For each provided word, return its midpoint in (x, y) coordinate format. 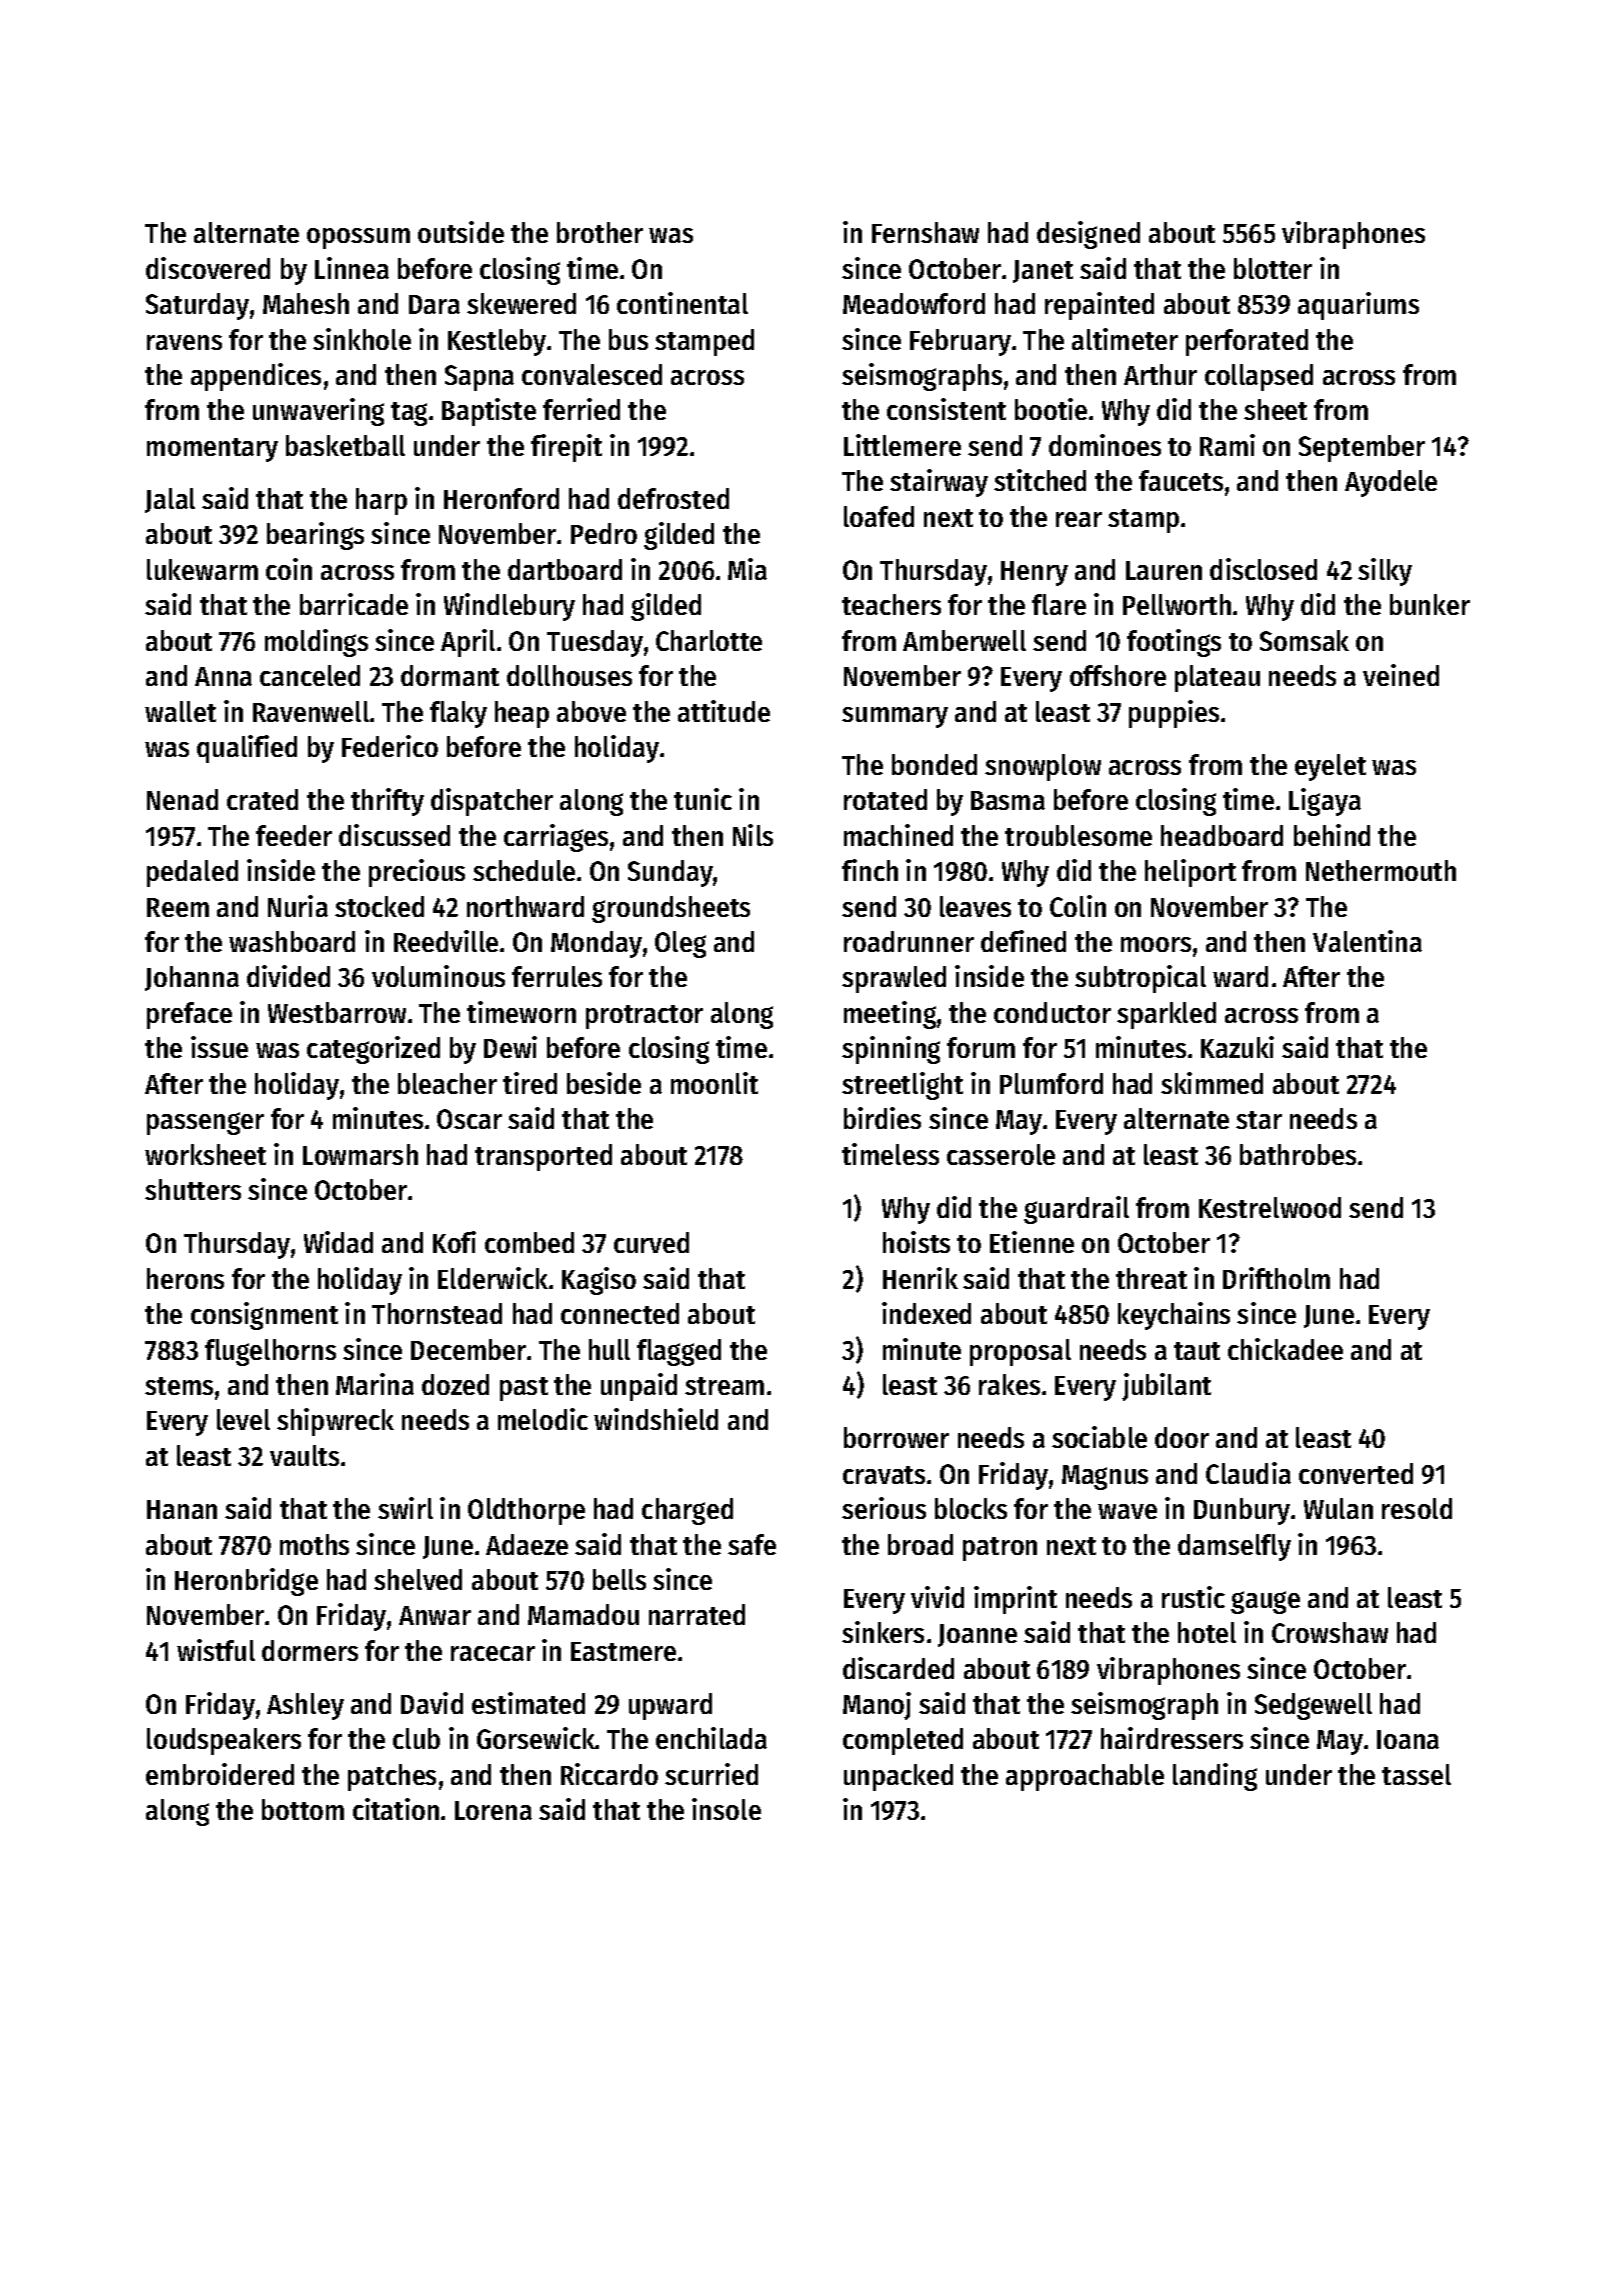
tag (409, 414)
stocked (379, 906)
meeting (890, 1015)
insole (726, 1809)
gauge (1265, 1602)
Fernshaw (925, 232)
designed (1088, 235)
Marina (375, 1384)
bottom (303, 1809)
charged (687, 1511)
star (1259, 1120)
